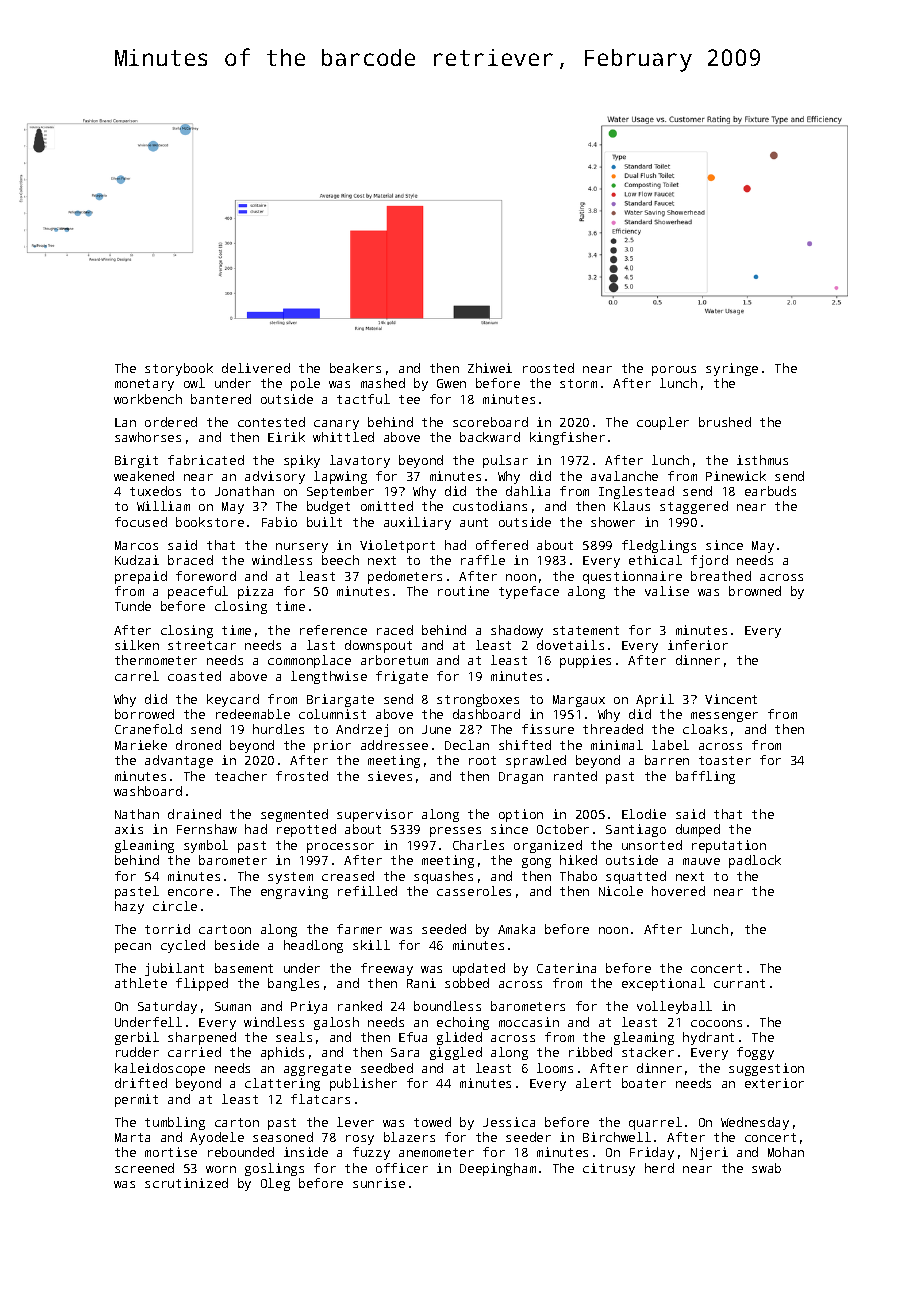 The height and width of the page is (1308, 924). What do you see at coordinates (725, 422) in the page?
I see `brushed` at bounding box center [725, 422].
